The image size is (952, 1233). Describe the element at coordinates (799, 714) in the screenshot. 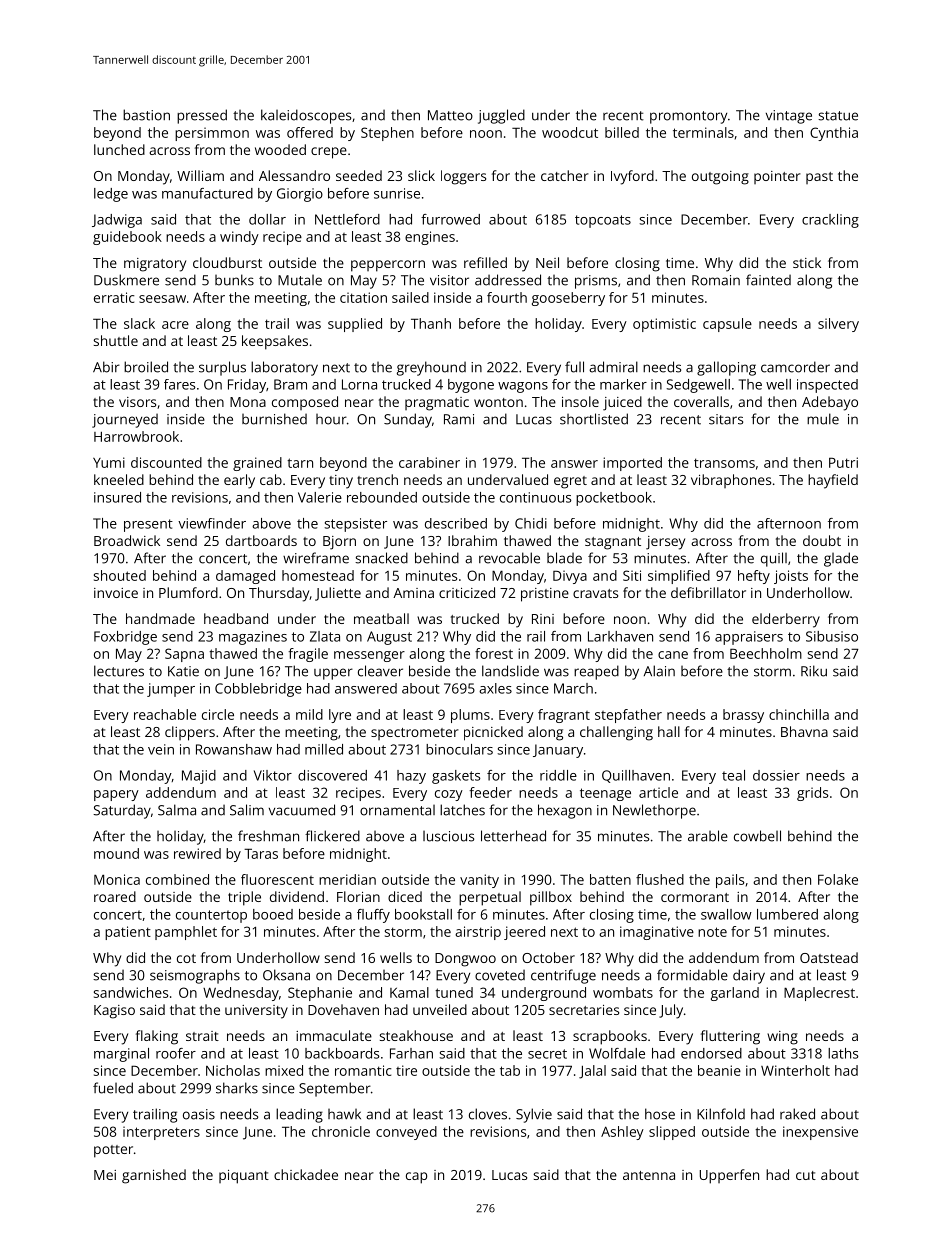

I see `chinchilla` at that location.
